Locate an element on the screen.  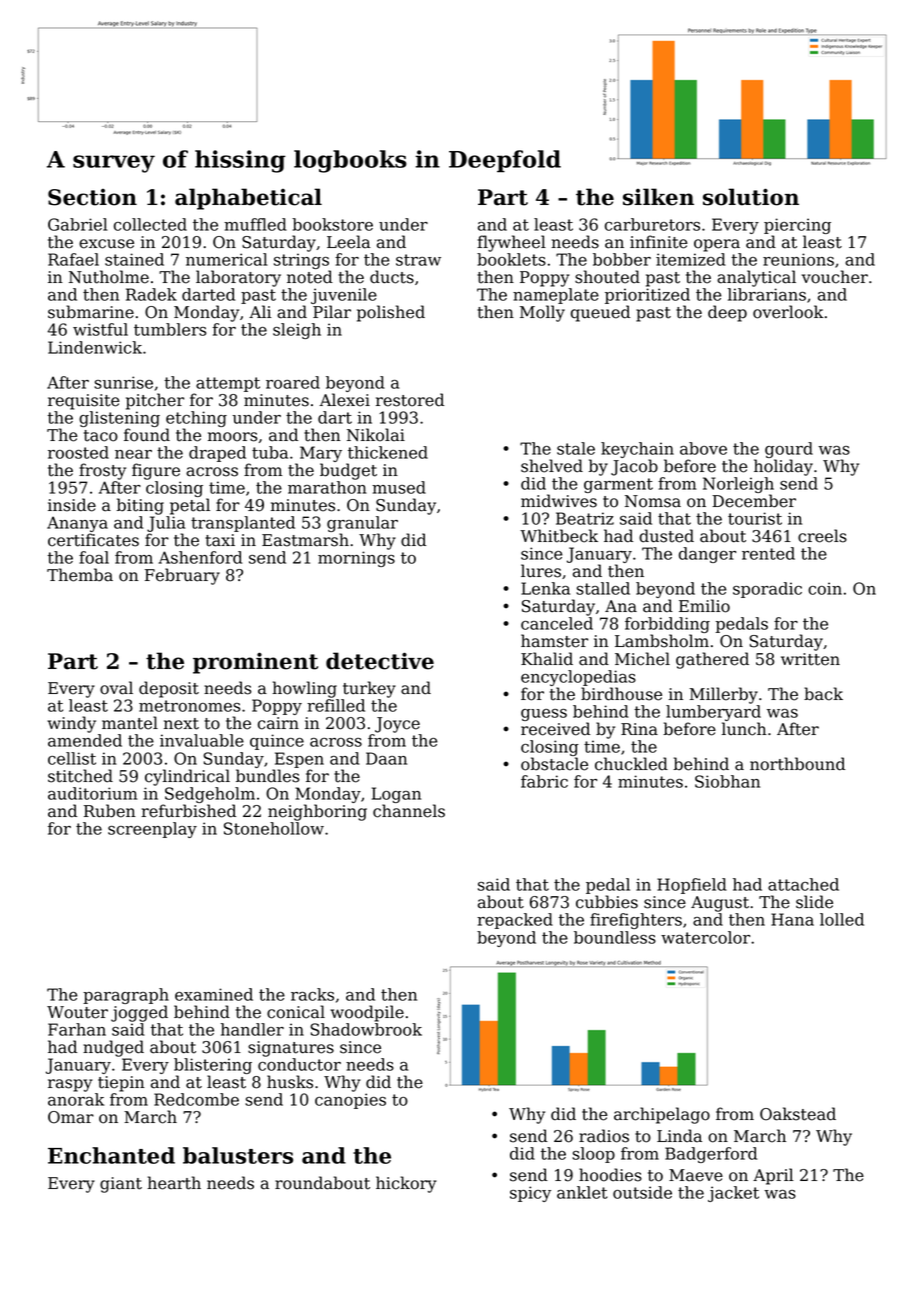
spicy is located at coordinates (530, 1194).
